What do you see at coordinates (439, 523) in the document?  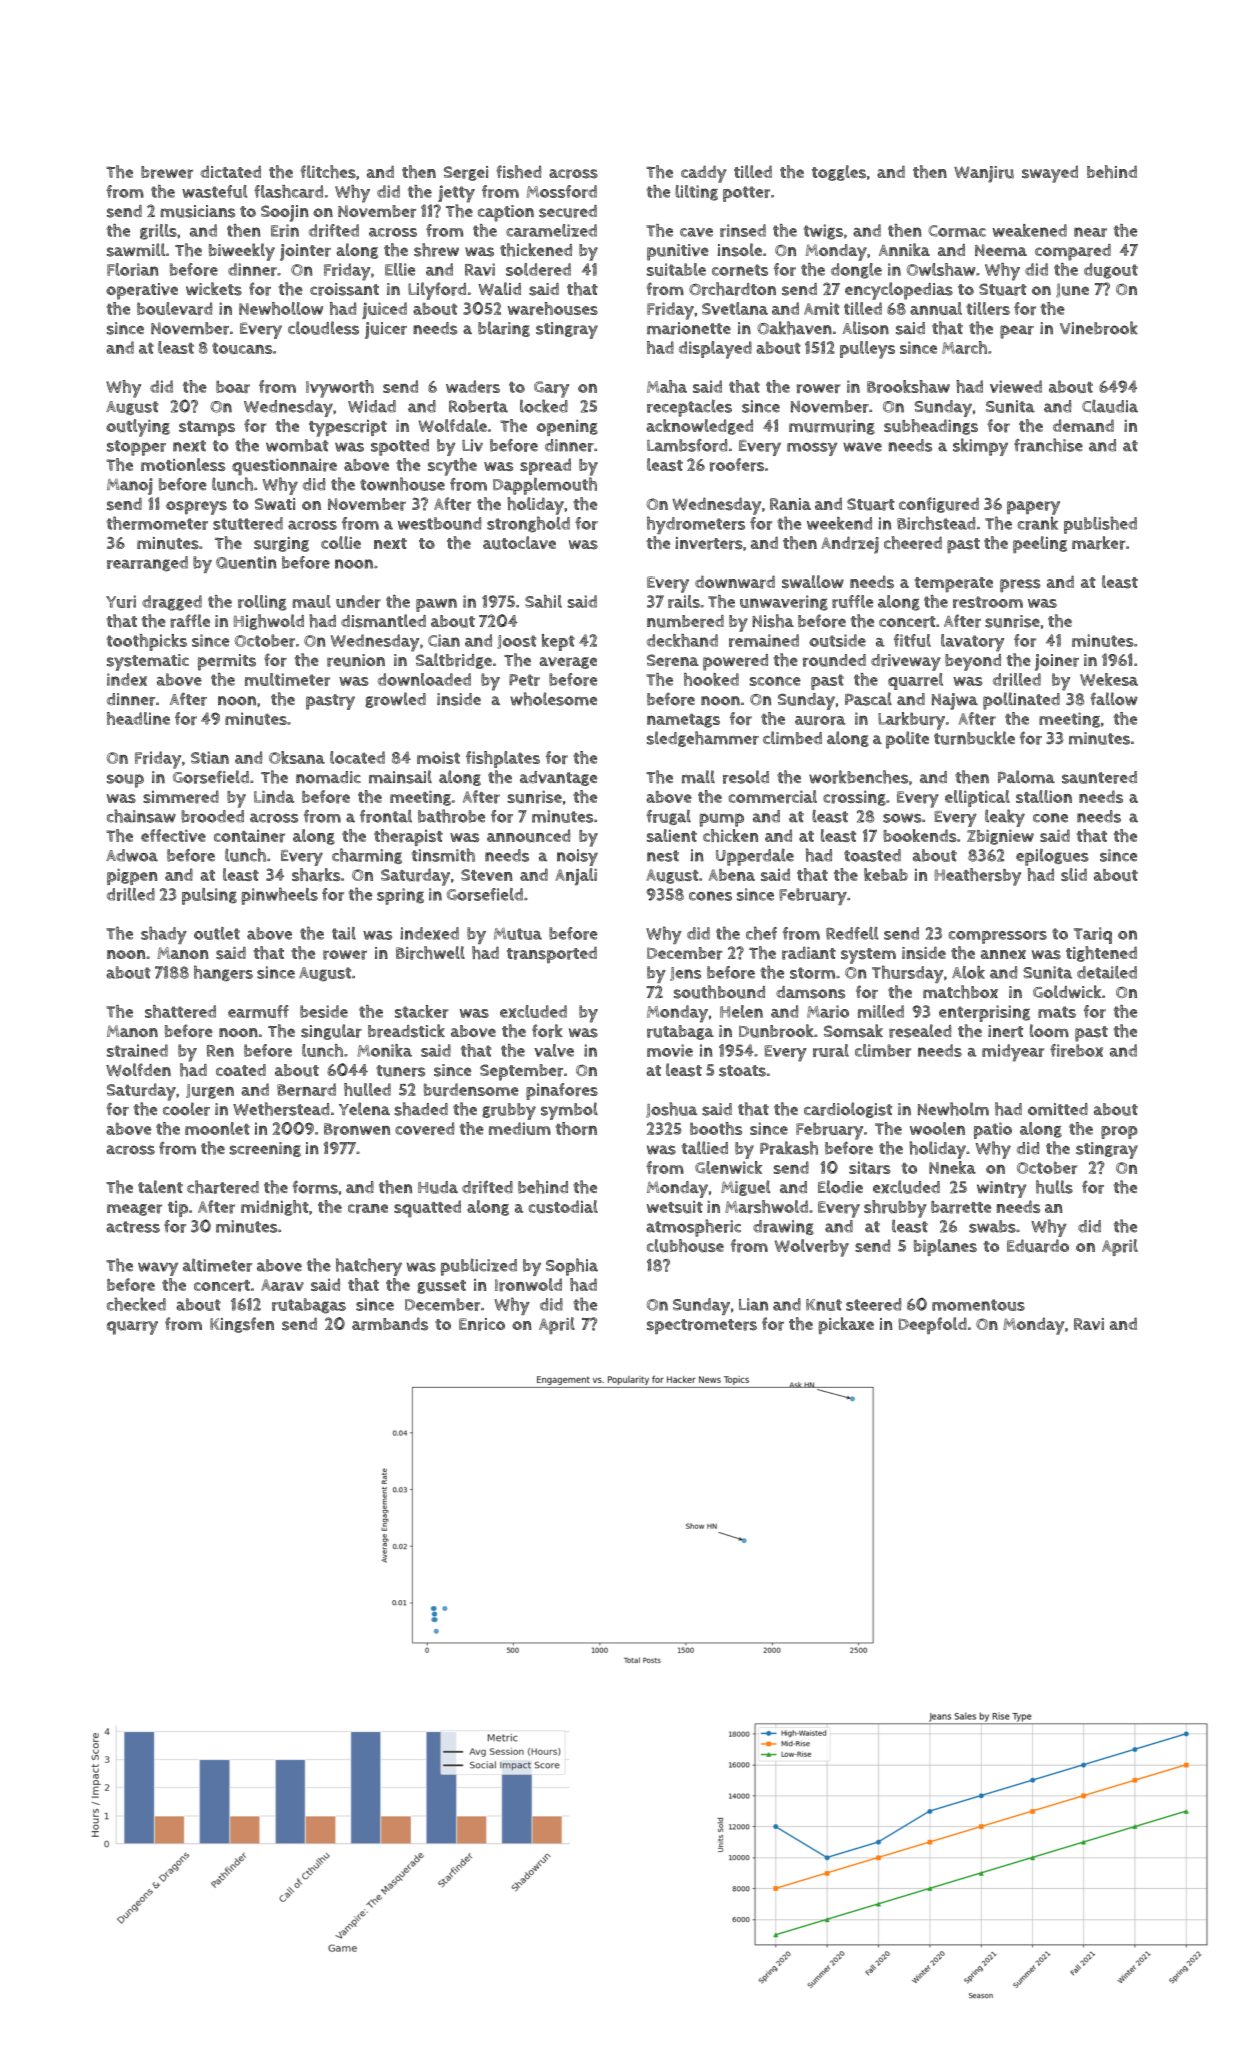 I see `westbound` at bounding box center [439, 523].
